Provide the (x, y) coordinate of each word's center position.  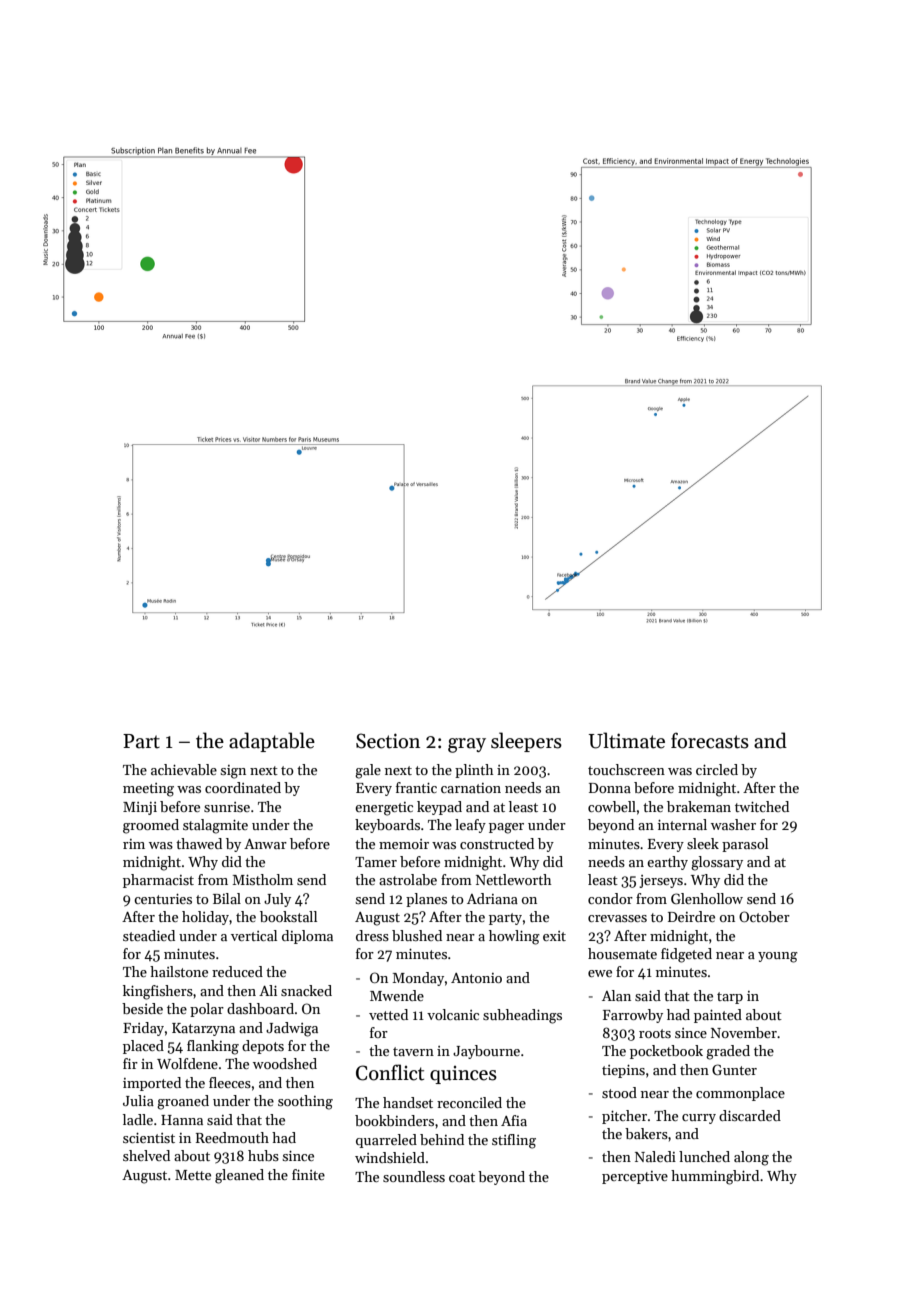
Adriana (492, 898)
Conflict (390, 1072)
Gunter (734, 1069)
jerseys (661, 881)
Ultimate (626, 740)
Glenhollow (707, 898)
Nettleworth (514, 879)
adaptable (272, 742)
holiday (206, 918)
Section (388, 741)
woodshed (285, 1063)
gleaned (239, 1176)
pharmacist (158, 881)
